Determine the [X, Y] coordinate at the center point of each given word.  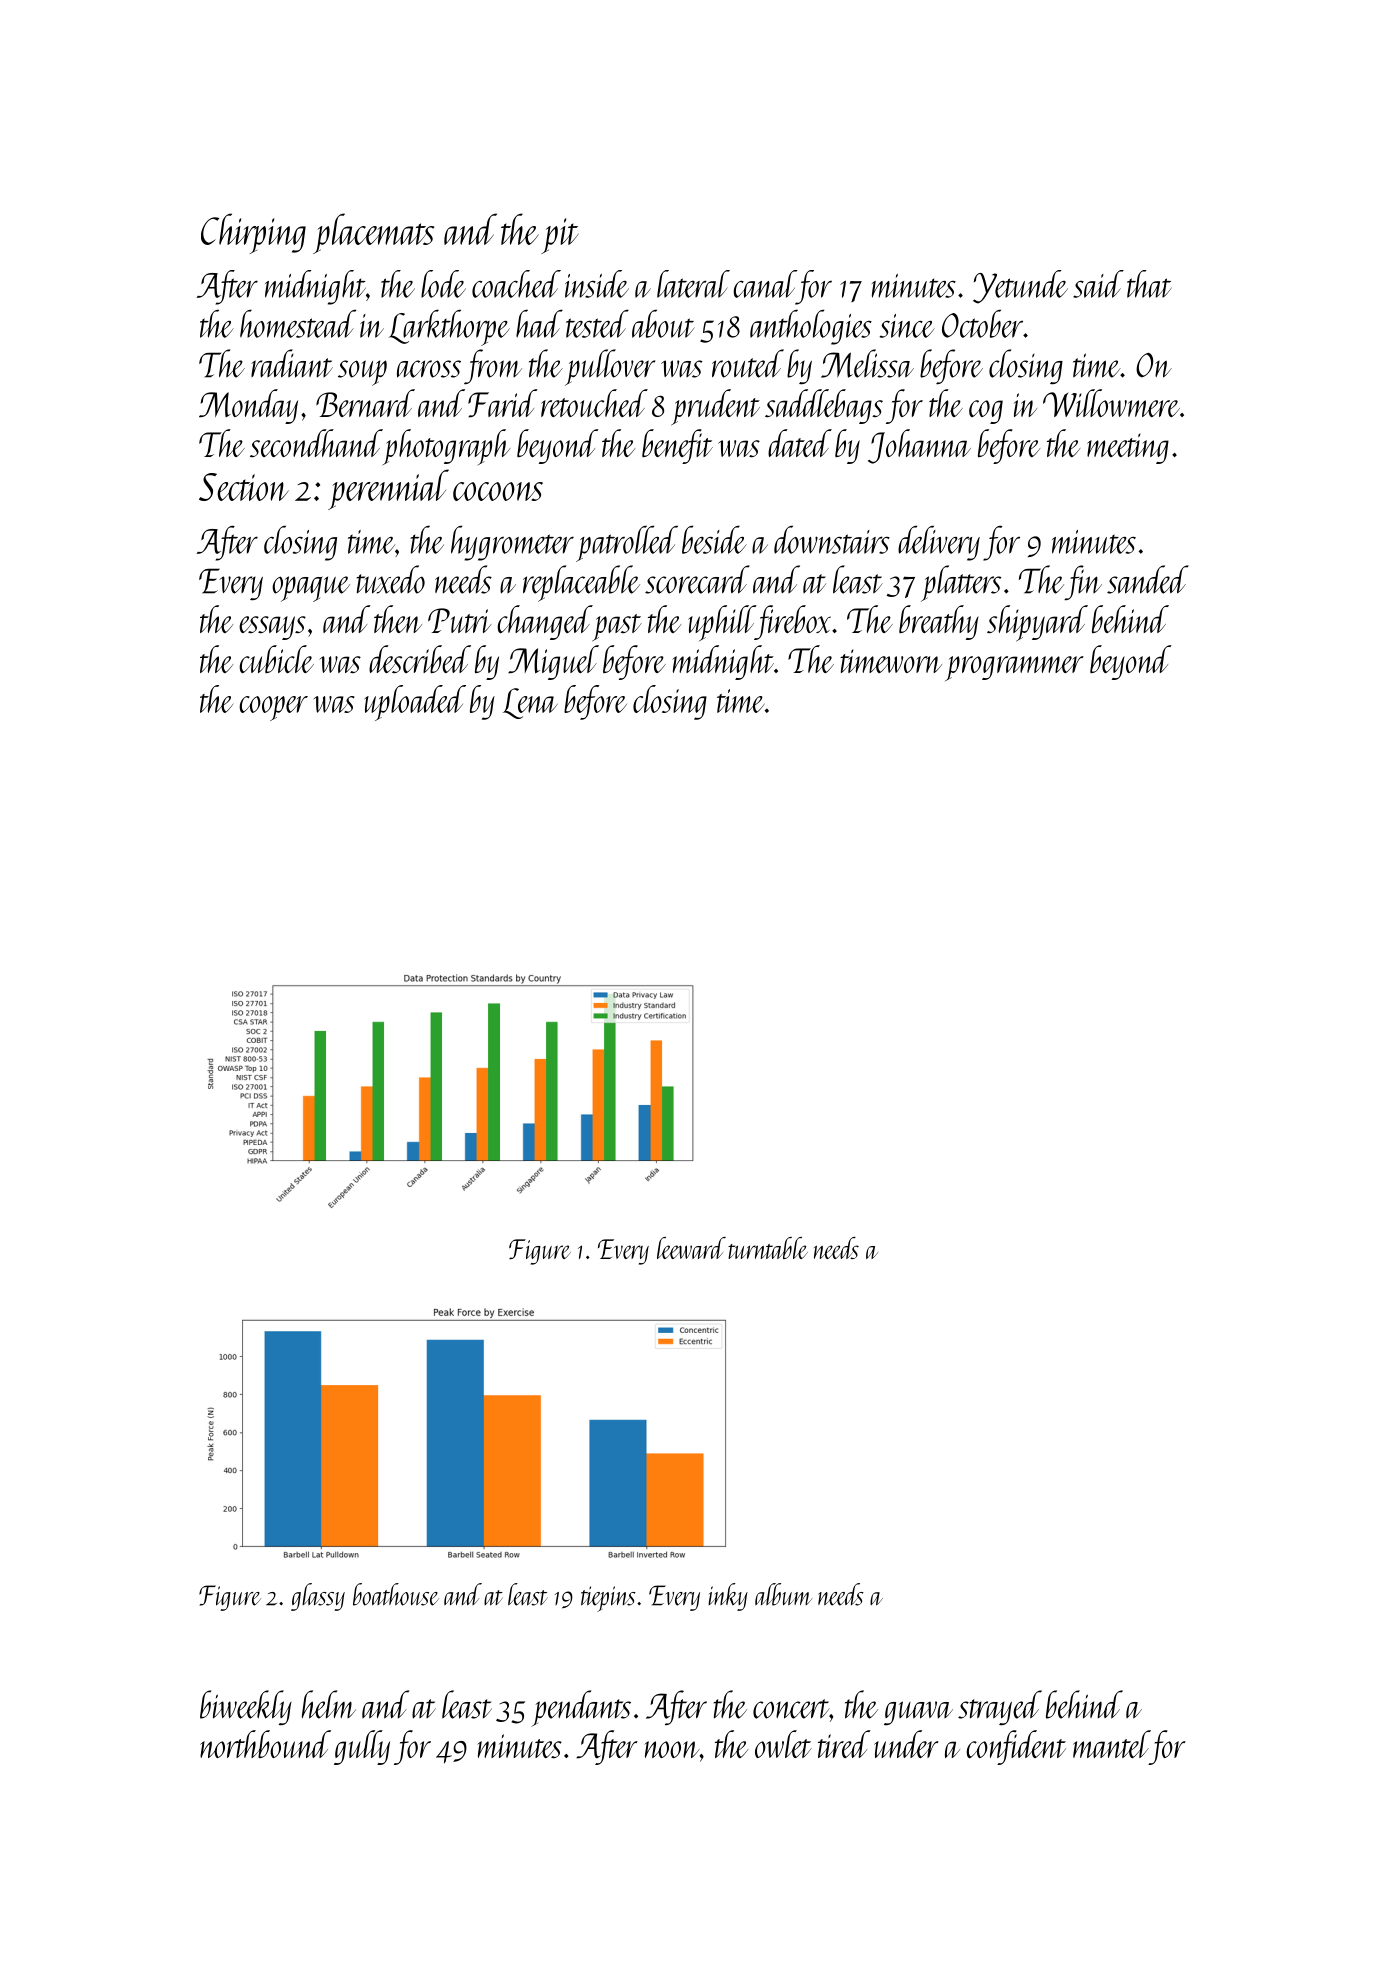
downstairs [832, 540]
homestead [298, 323]
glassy [318, 1597]
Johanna [919, 446]
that [1149, 284]
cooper [273, 708]
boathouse [396, 1594]
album [783, 1594]
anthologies [811, 327]
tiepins [608, 1599]
